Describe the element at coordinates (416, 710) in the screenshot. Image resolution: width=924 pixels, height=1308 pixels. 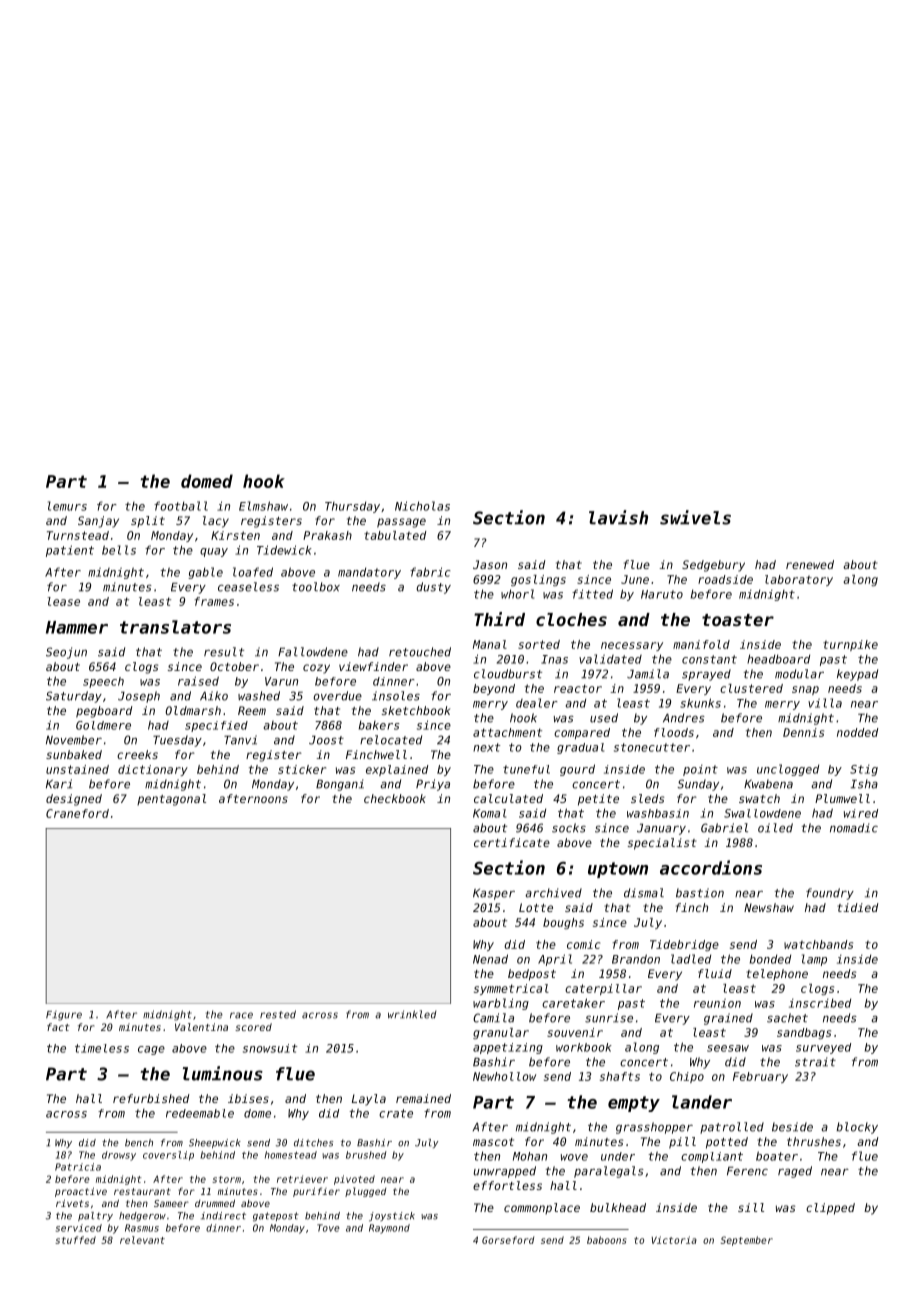
I see `sketchbook` at that location.
